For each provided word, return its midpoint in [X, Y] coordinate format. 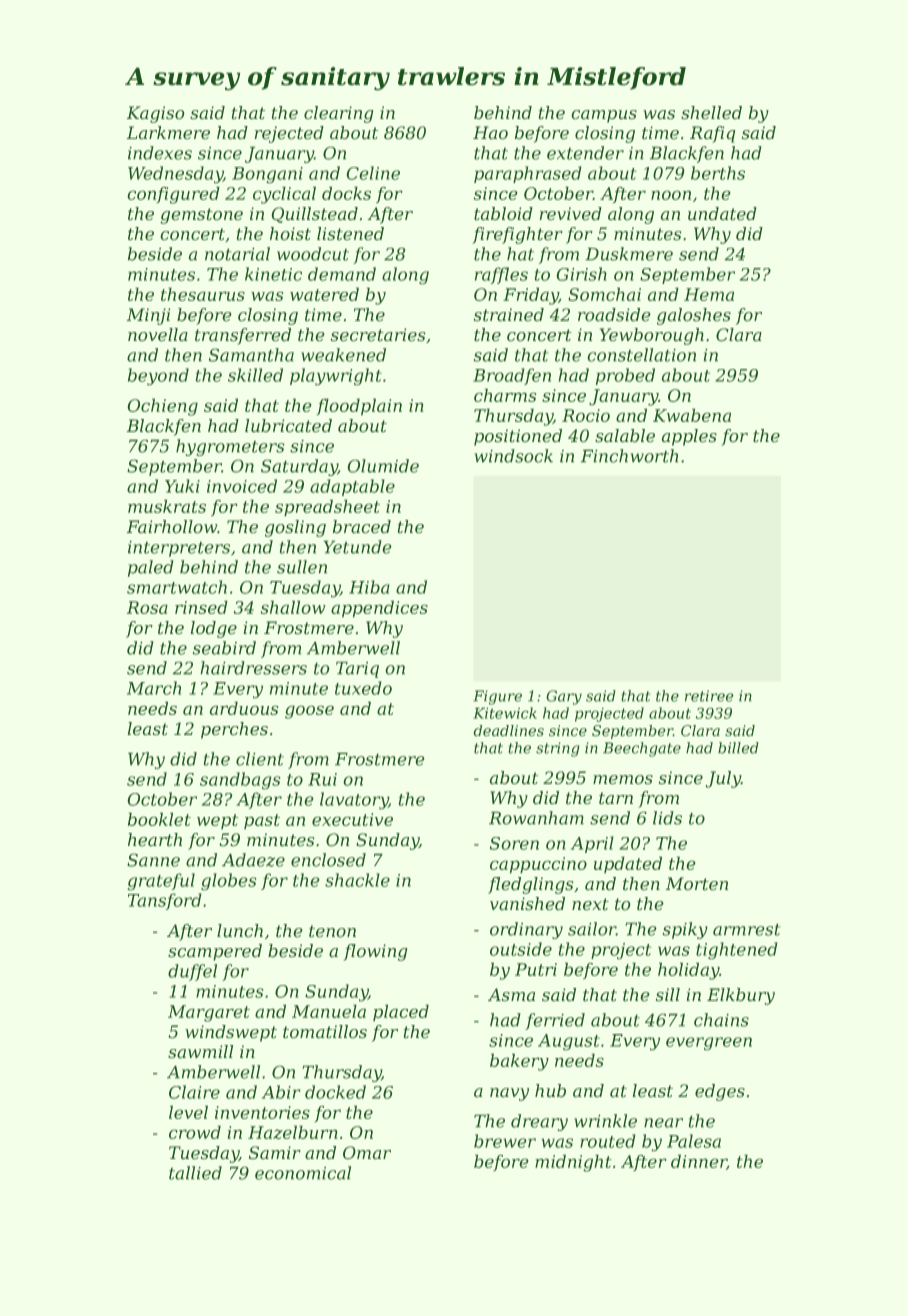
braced [362, 526]
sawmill [200, 1051]
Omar [367, 1152]
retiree [709, 696]
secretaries [378, 334]
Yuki [182, 486]
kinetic [273, 274]
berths [718, 173]
